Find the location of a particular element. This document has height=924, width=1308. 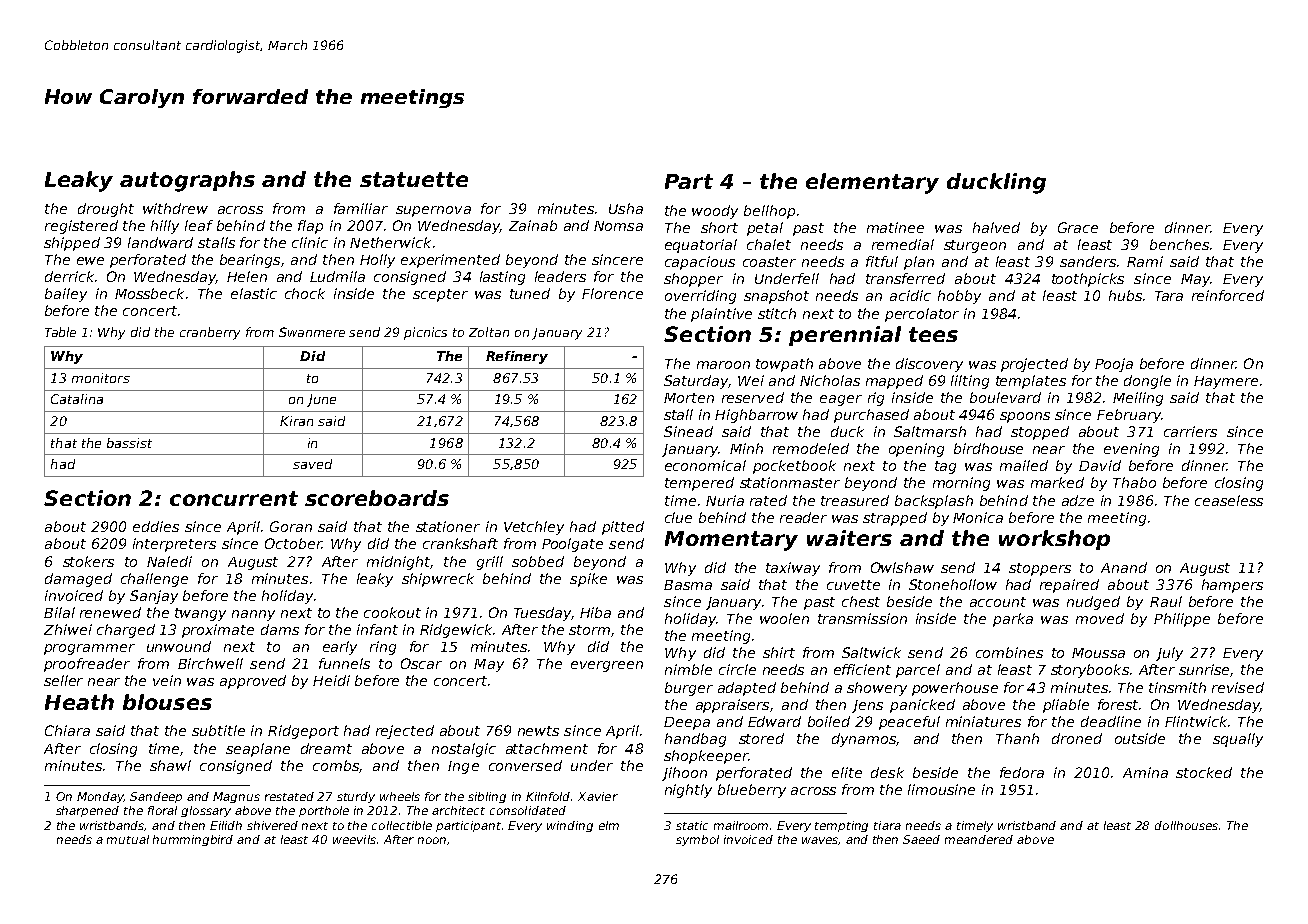

Basma is located at coordinates (688, 585).
